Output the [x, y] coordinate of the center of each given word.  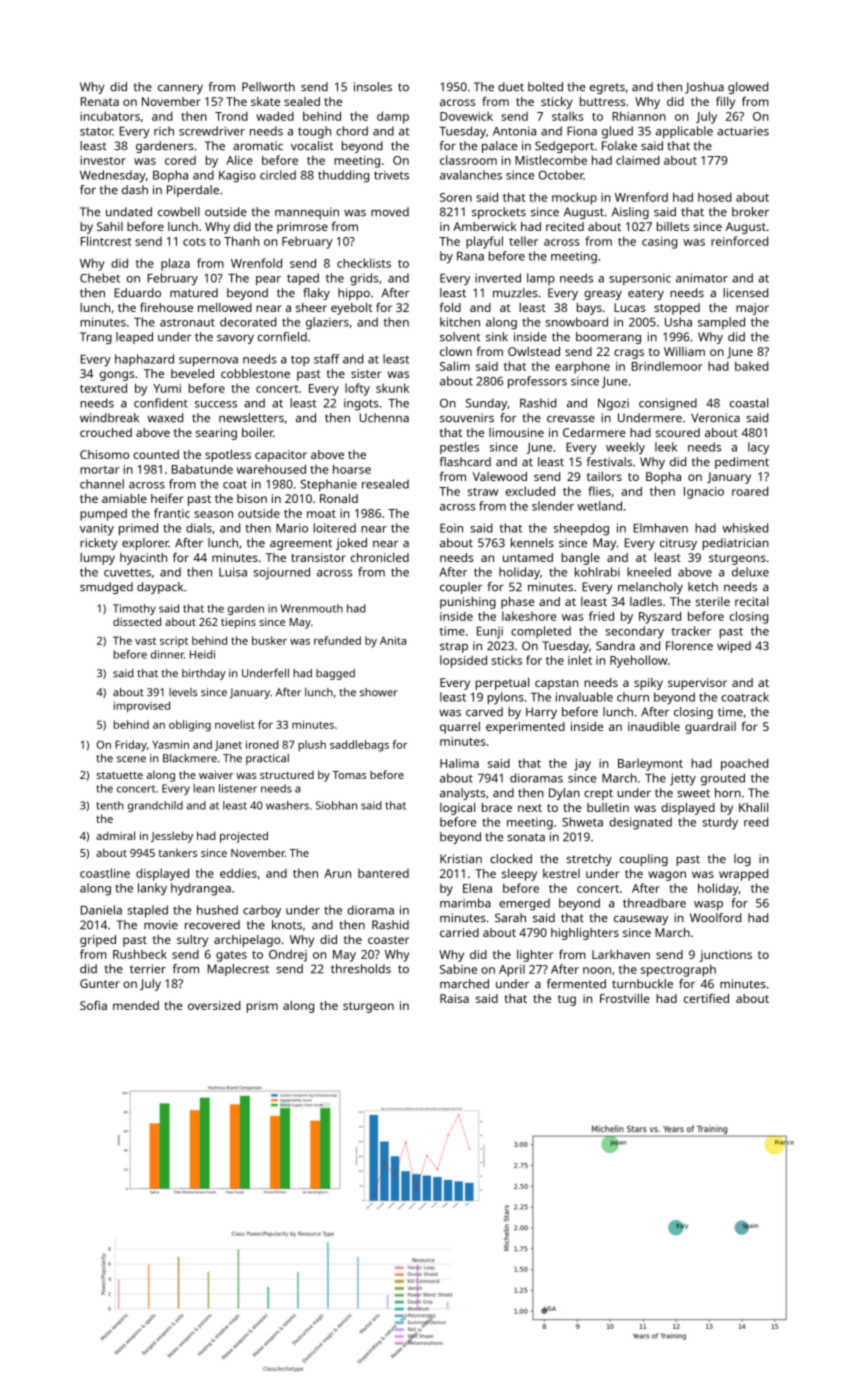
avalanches [471, 175]
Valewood [500, 476]
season [213, 514]
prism [262, 1007]
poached [744, 764]
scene [131, 759]
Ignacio [704, 493]
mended [136, 1005]
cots [194, 242]
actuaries [743, 131]
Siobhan [336, 805]
